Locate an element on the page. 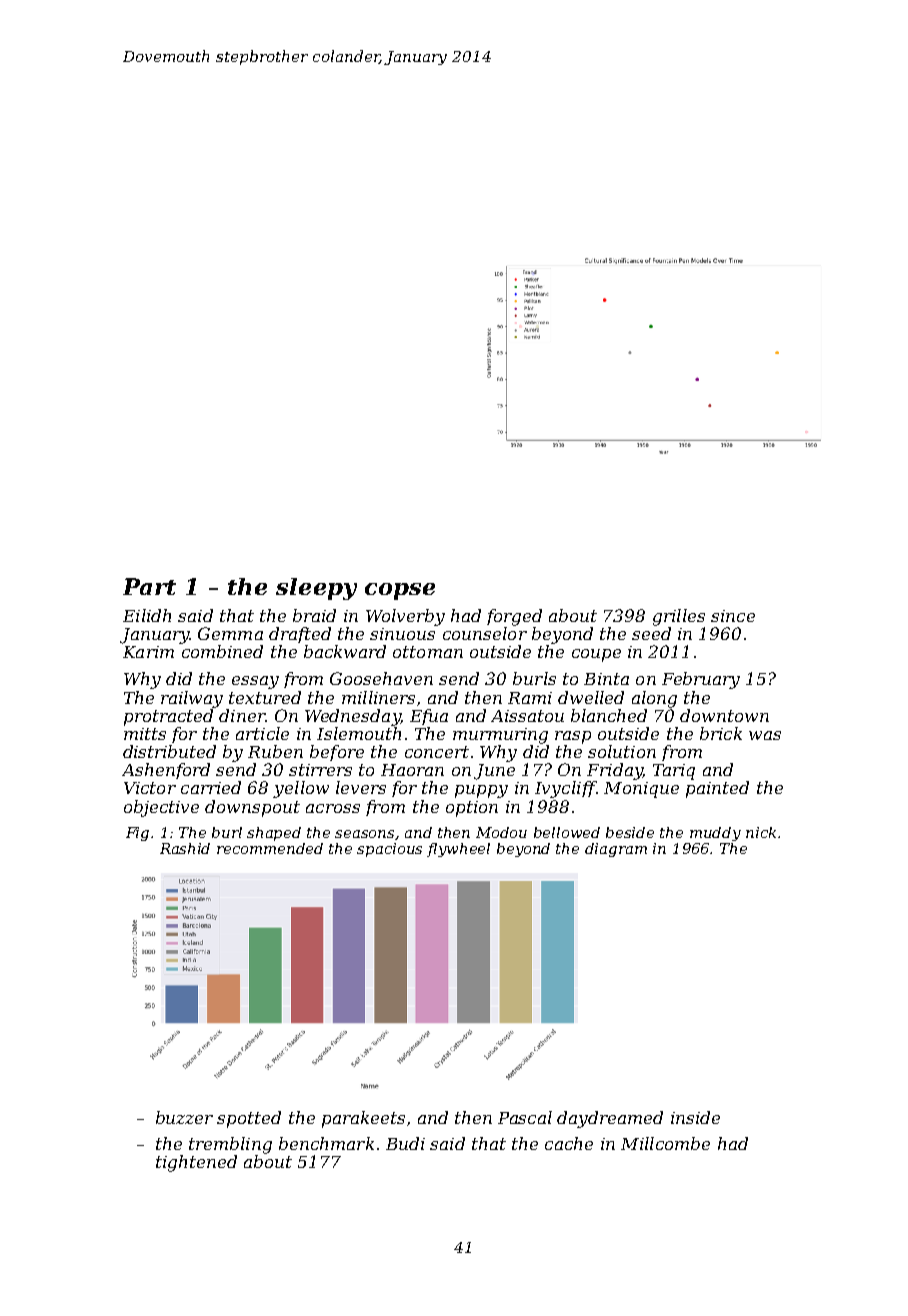  Goosehaven is located at coordinates (381, 678).
